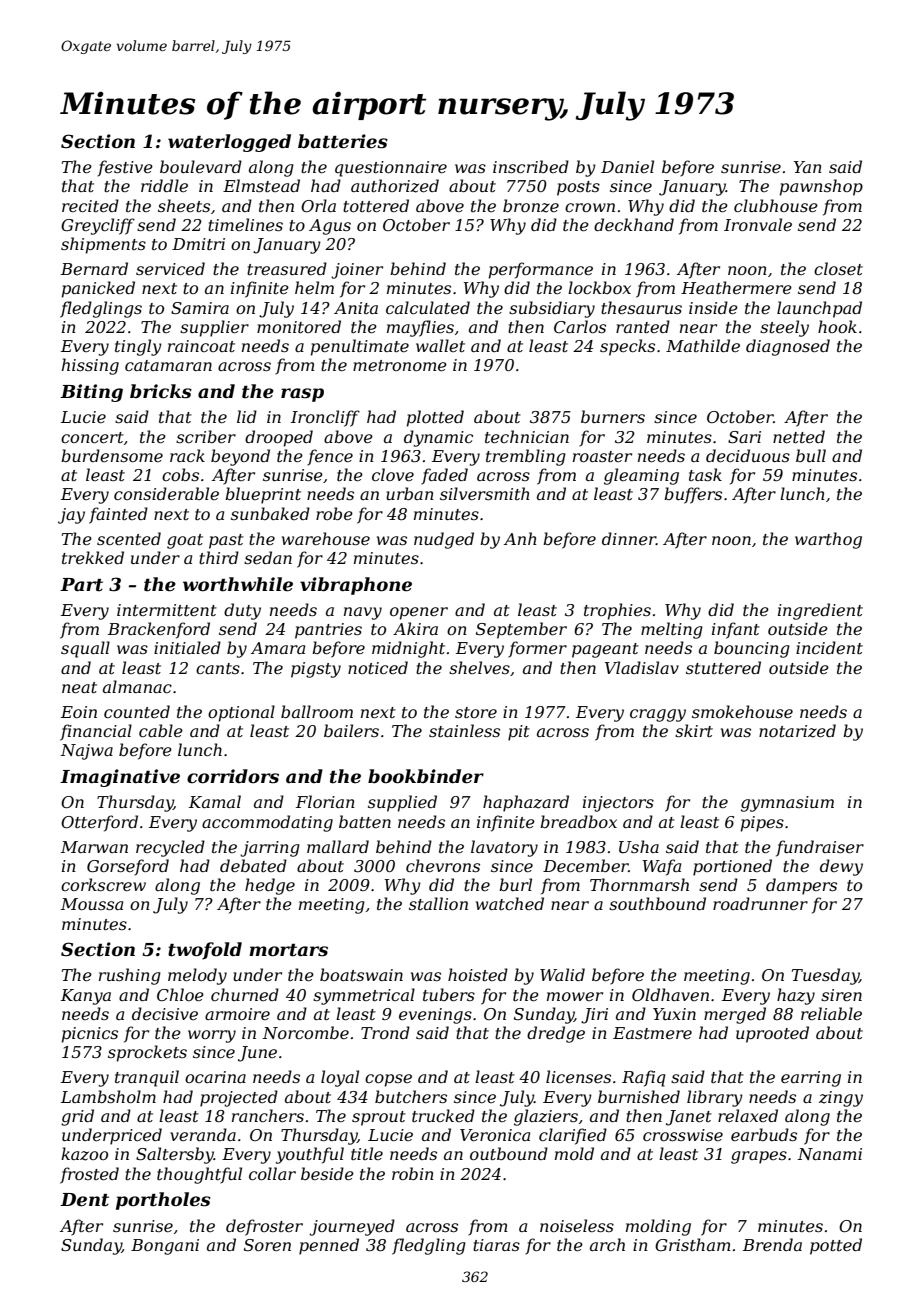  I want to click on noiseless, so click(577, 1225).
